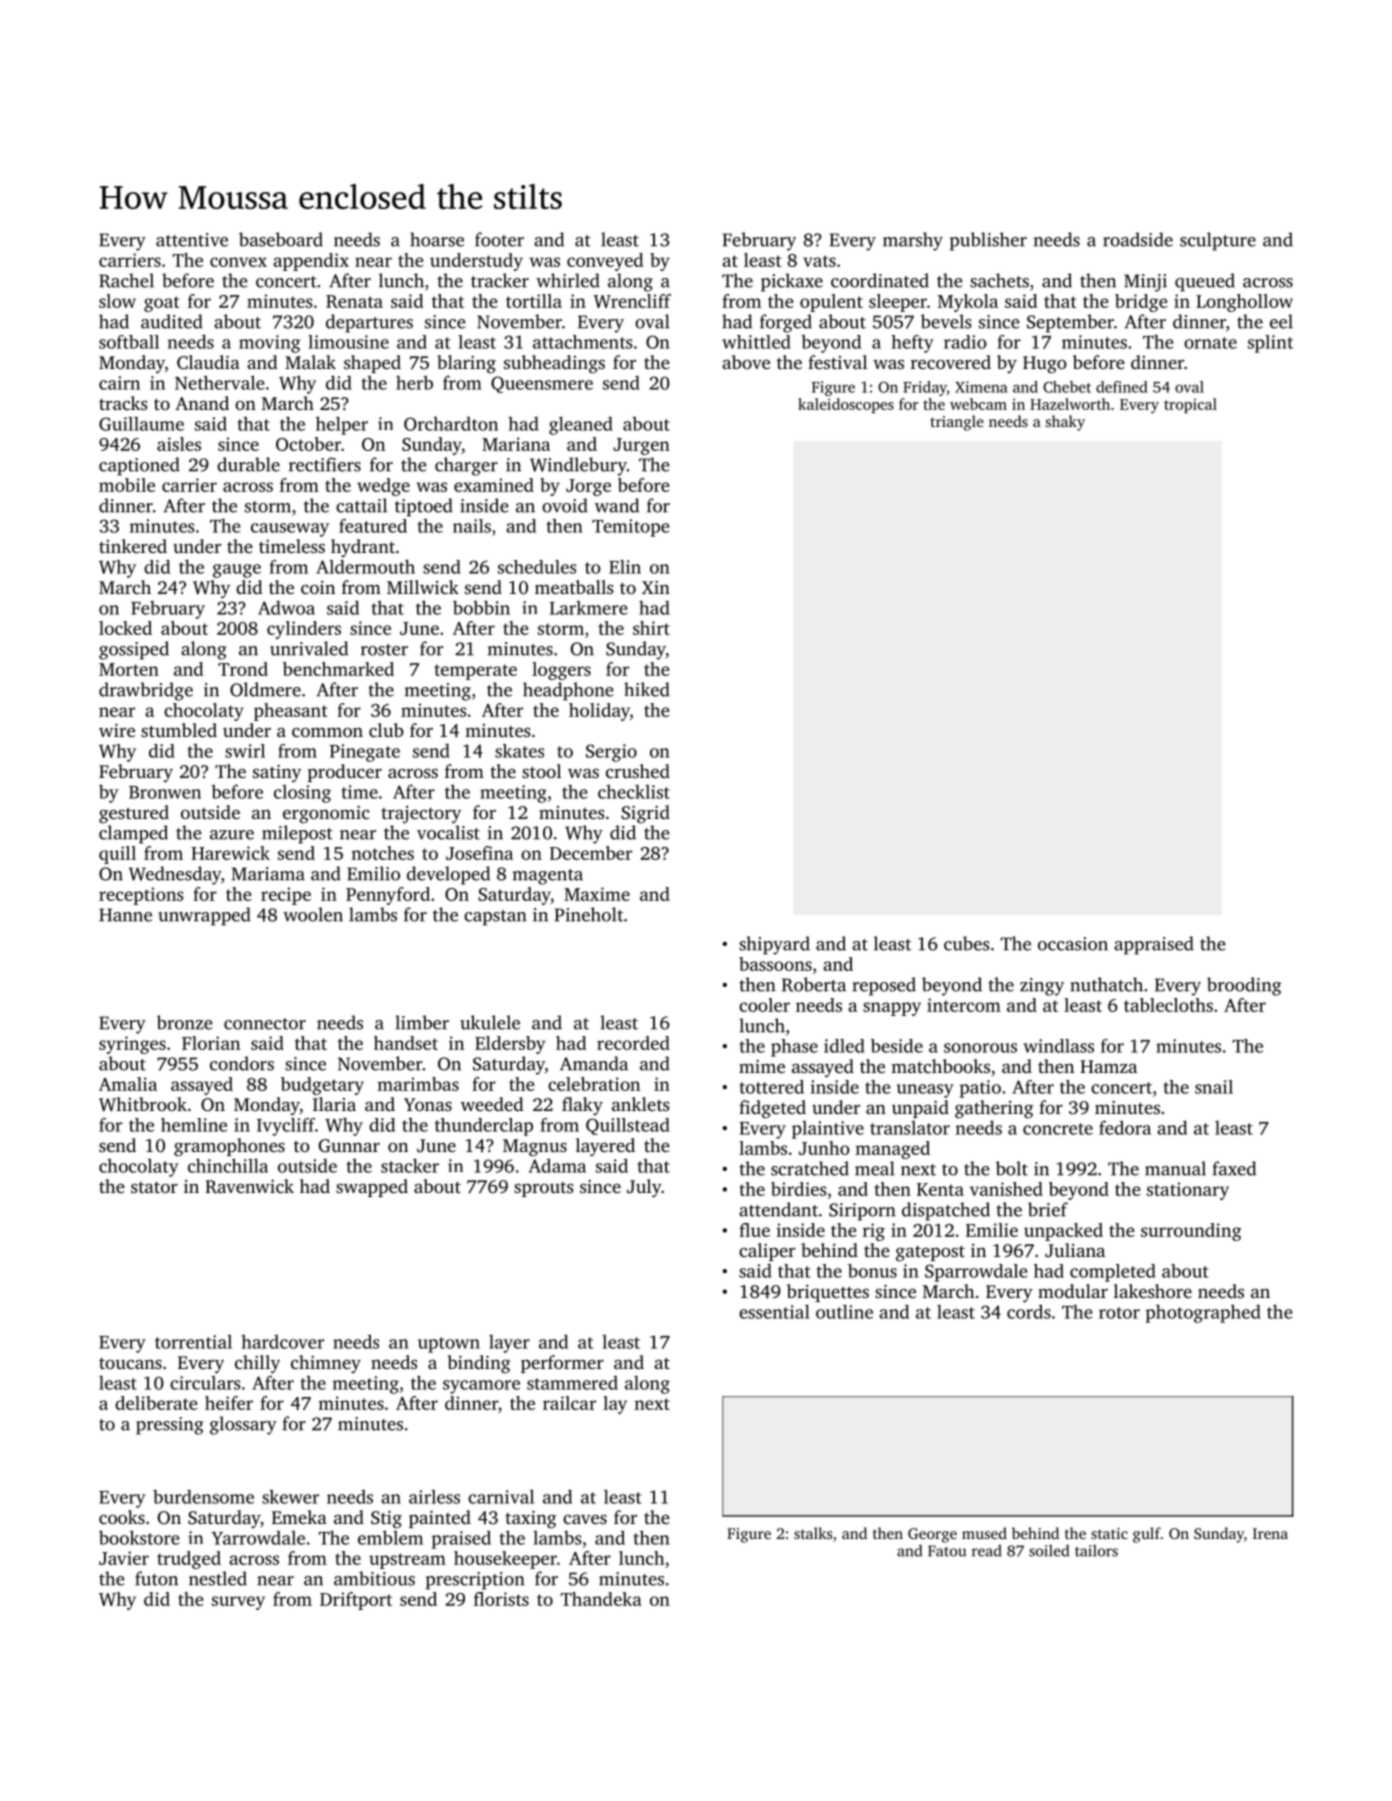  Describe the element at coordinates (798, 1189) in the document. I see `birdies` at that location.
